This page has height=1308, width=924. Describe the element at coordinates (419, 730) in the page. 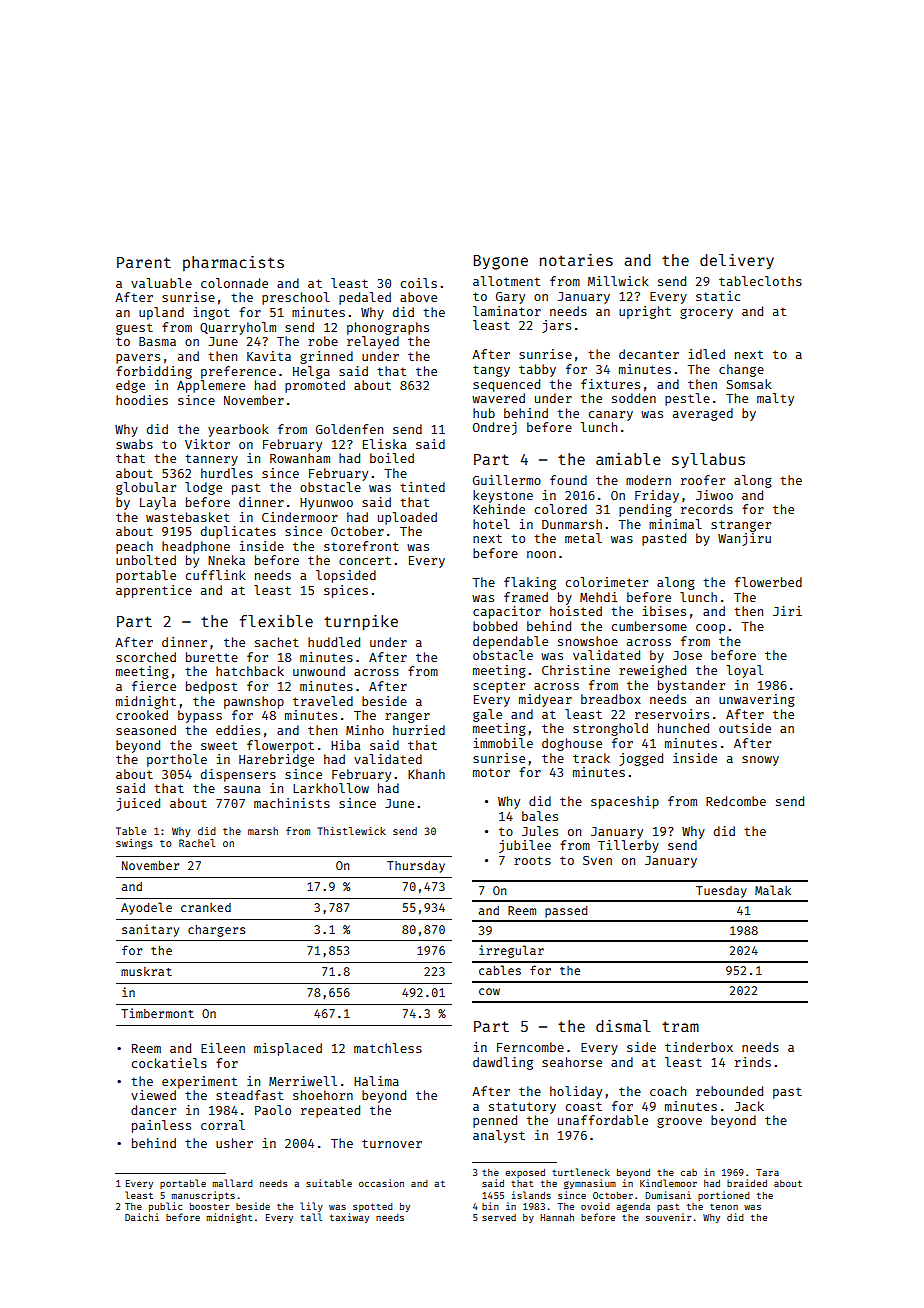

I see `hurried` at that location.
